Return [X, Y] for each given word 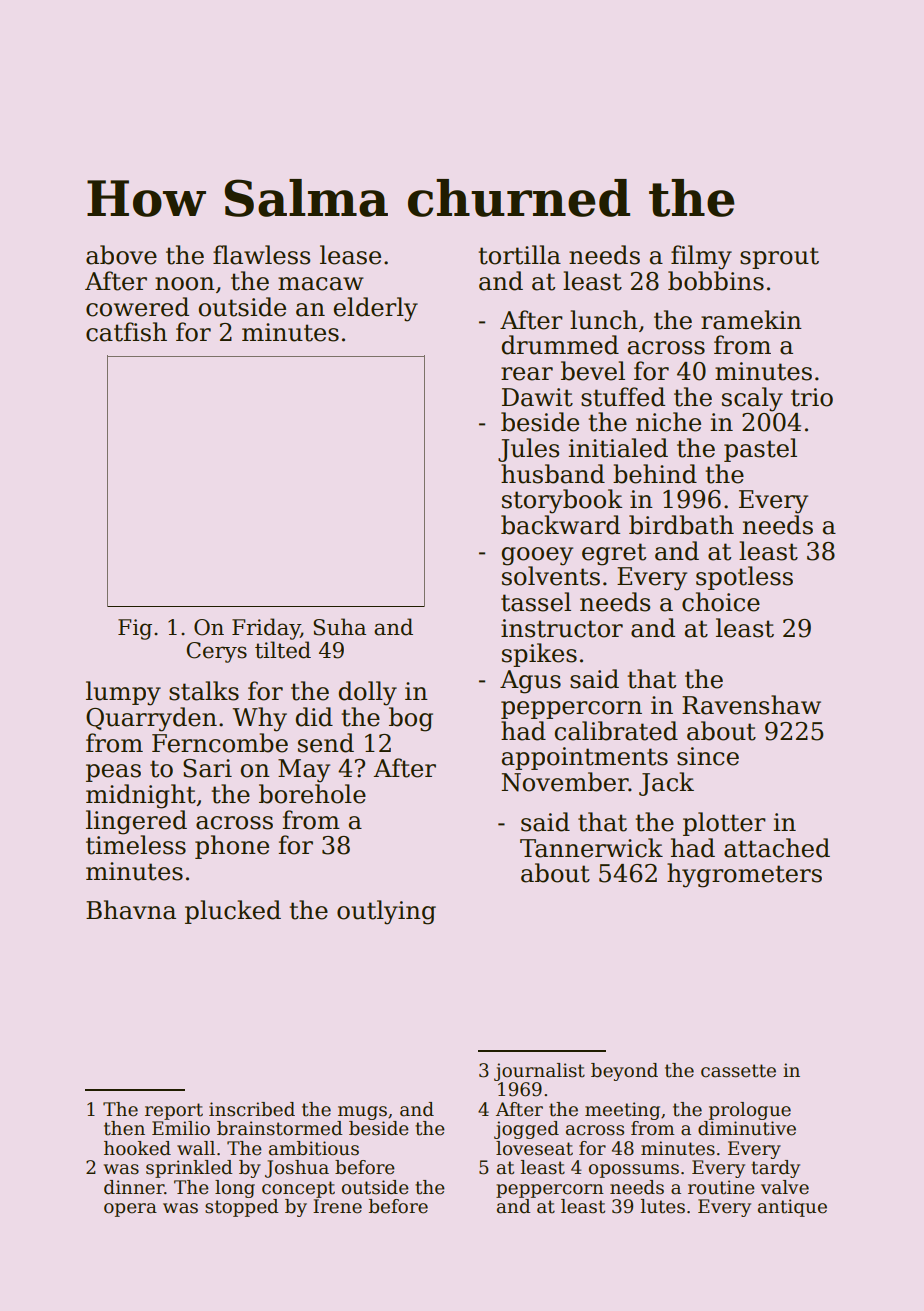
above [121, 255]
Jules [528, 450]
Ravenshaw [751, 705]
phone [232, 847]
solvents [551, 576]
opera [130, 1210]
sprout [779, 258]
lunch [604, 320]
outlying [386, 912]
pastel [760, 450]
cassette [738, 1071]
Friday [266, 629]
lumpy [123, 693]
